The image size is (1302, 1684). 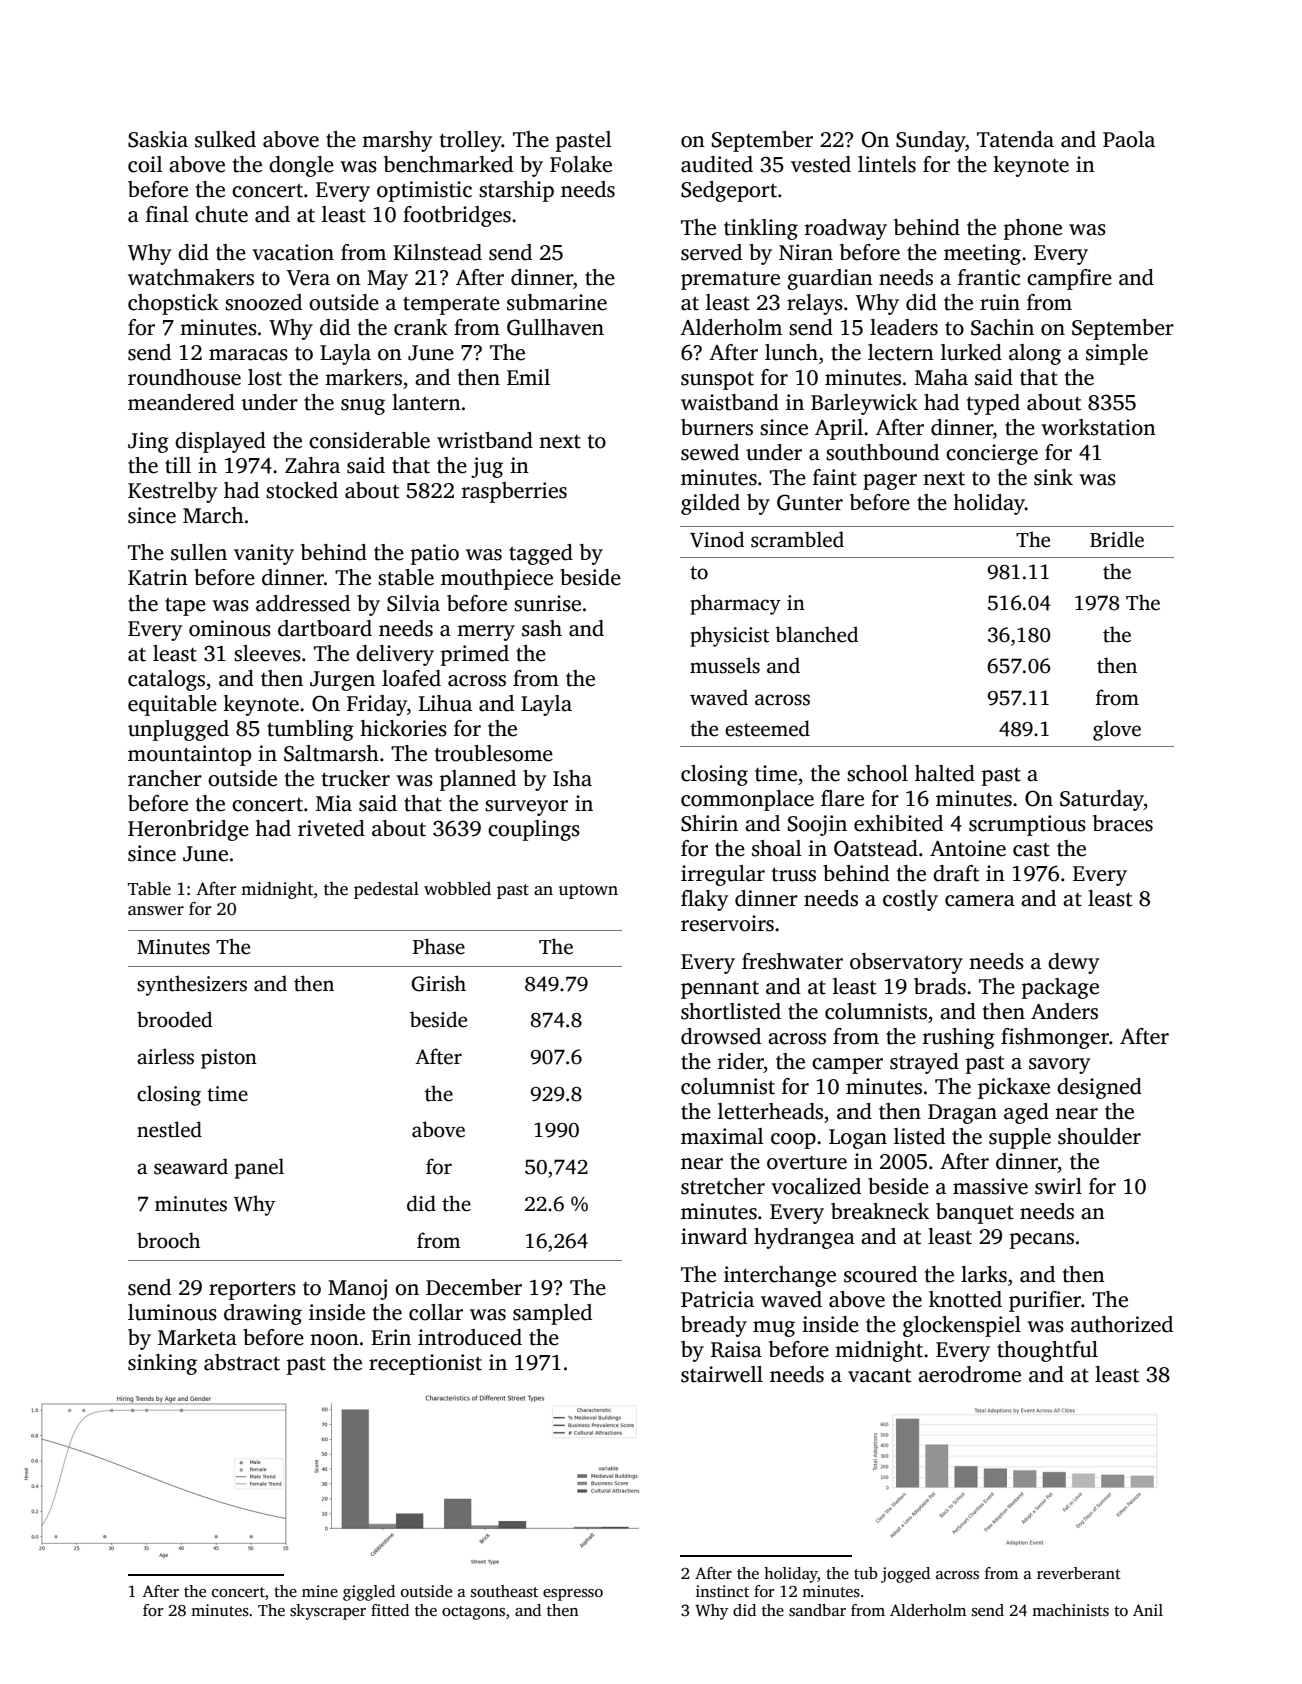 What do you see at coordinates (1123, 823) in the image?
I see `braces` at bounding box center [1123, 823].
